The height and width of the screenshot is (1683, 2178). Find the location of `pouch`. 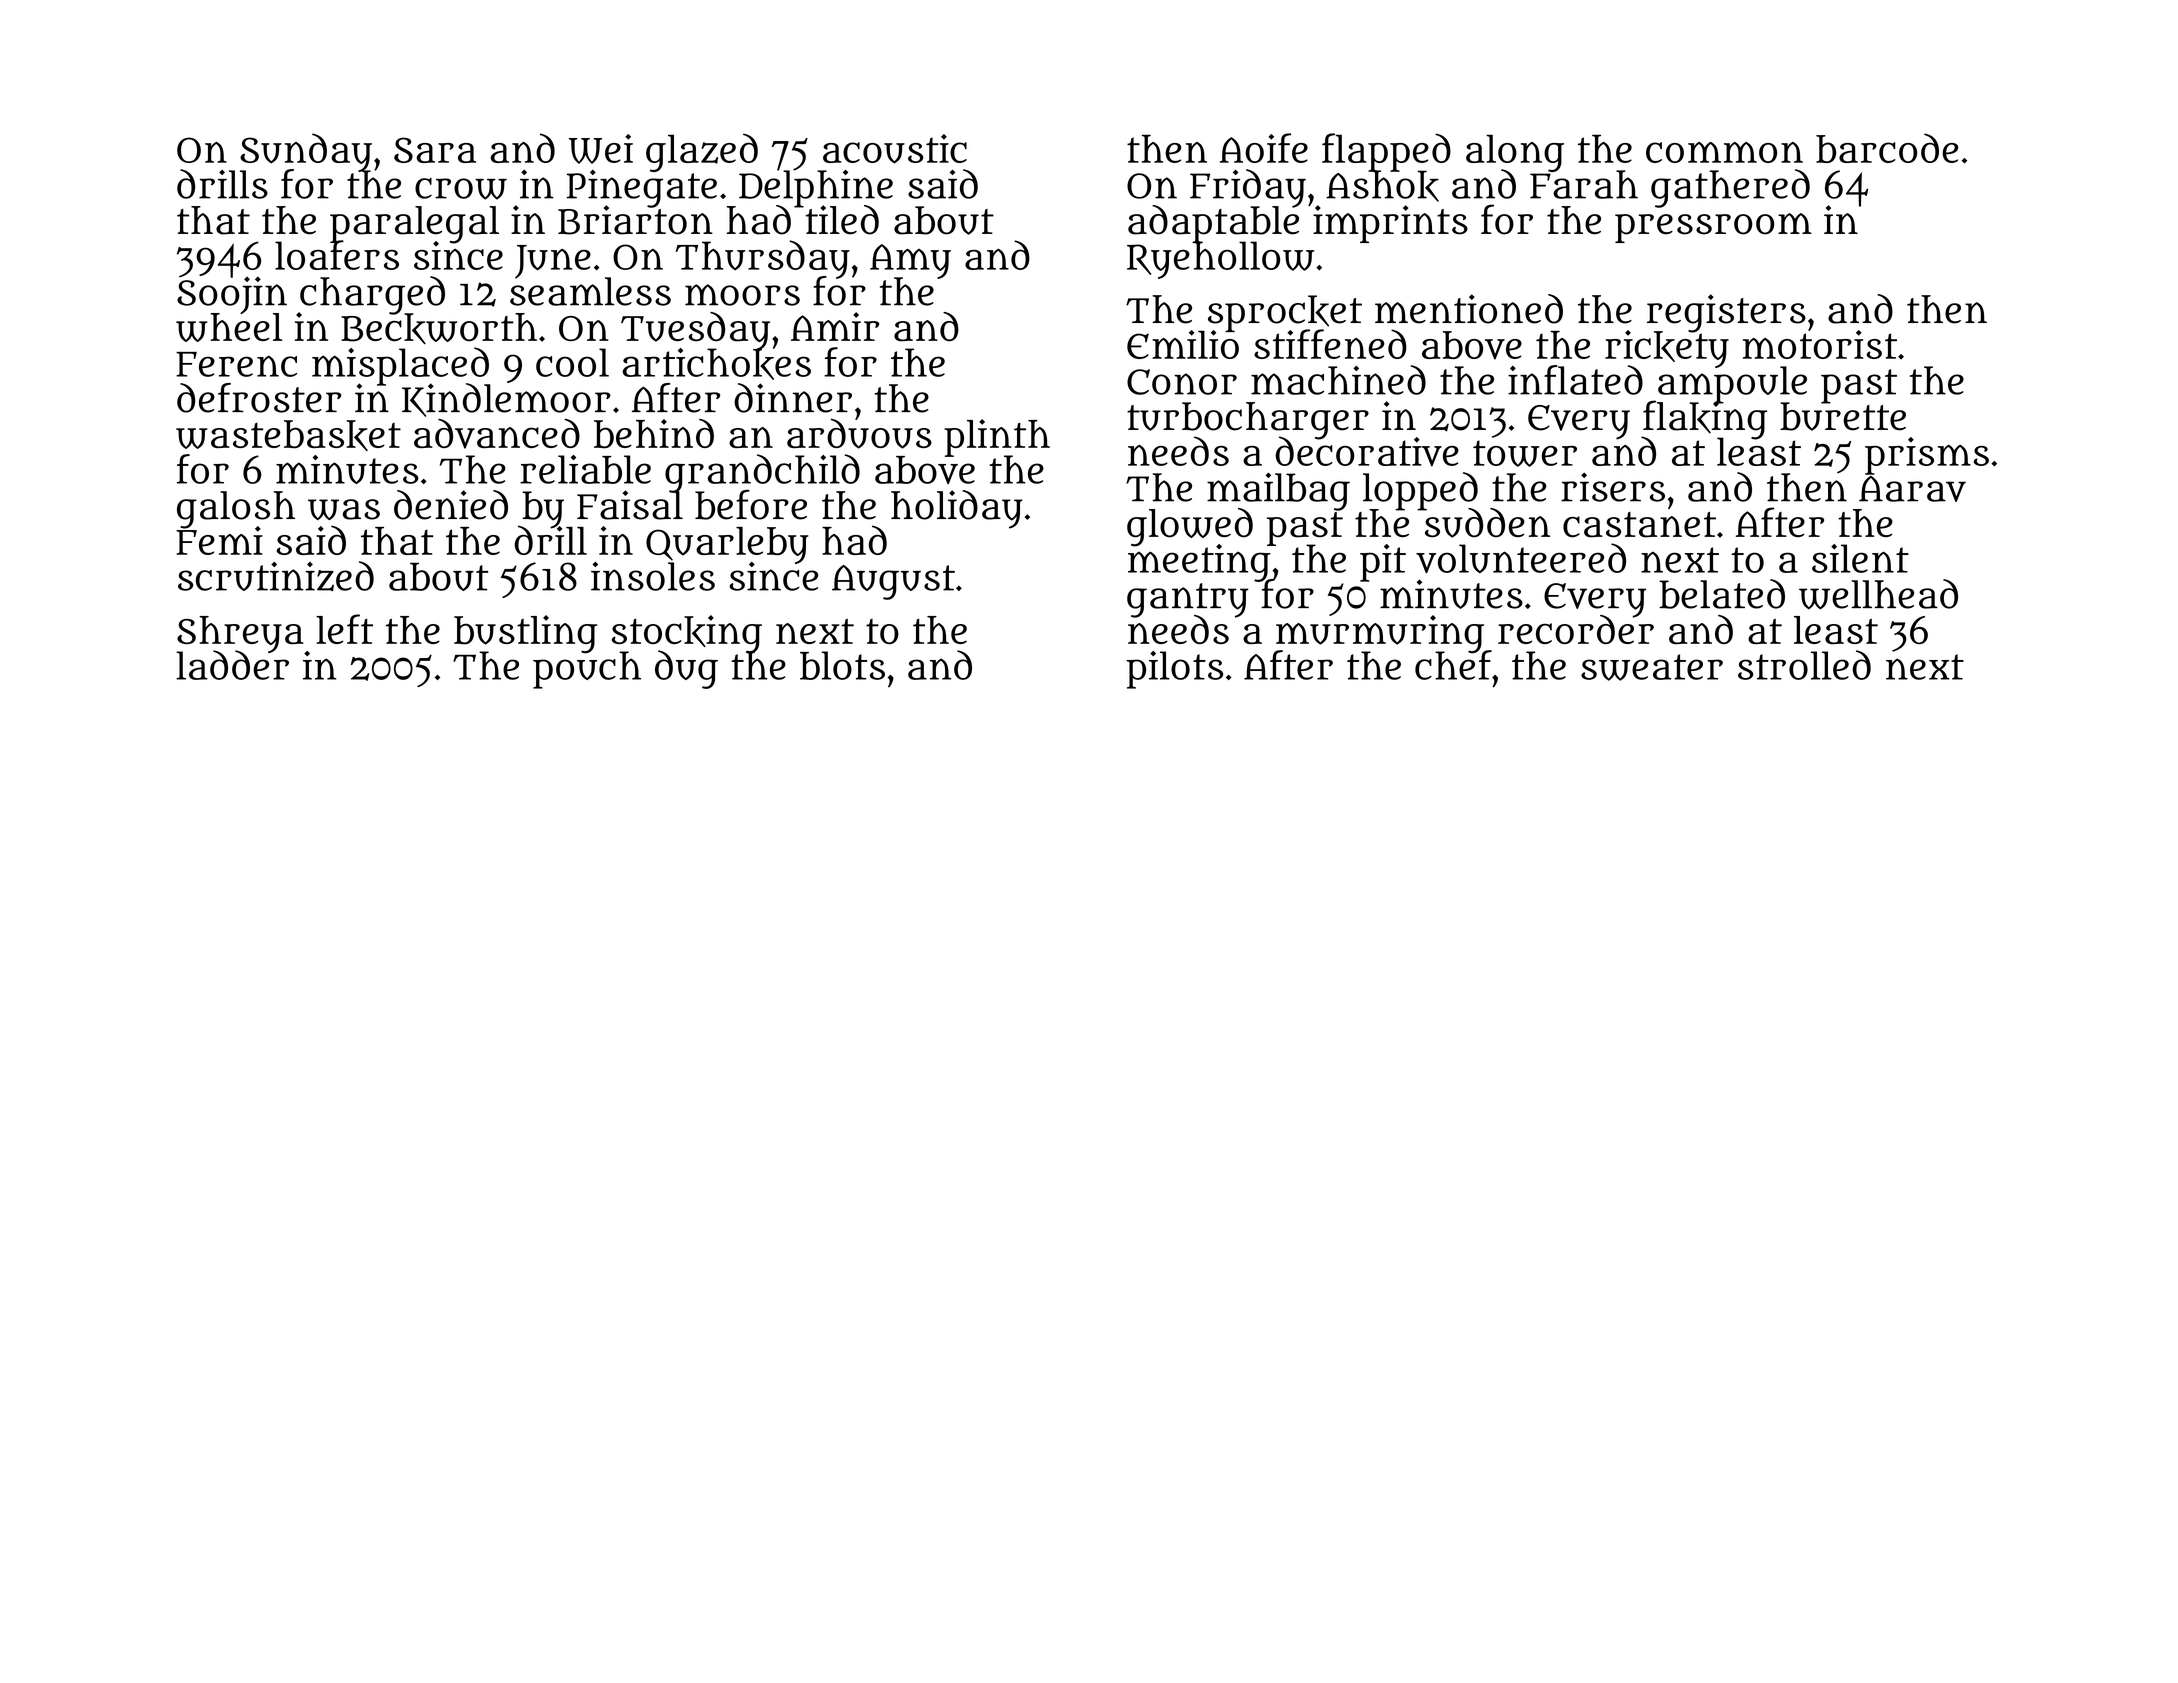

pouch is located at coordinates (587, 670).
